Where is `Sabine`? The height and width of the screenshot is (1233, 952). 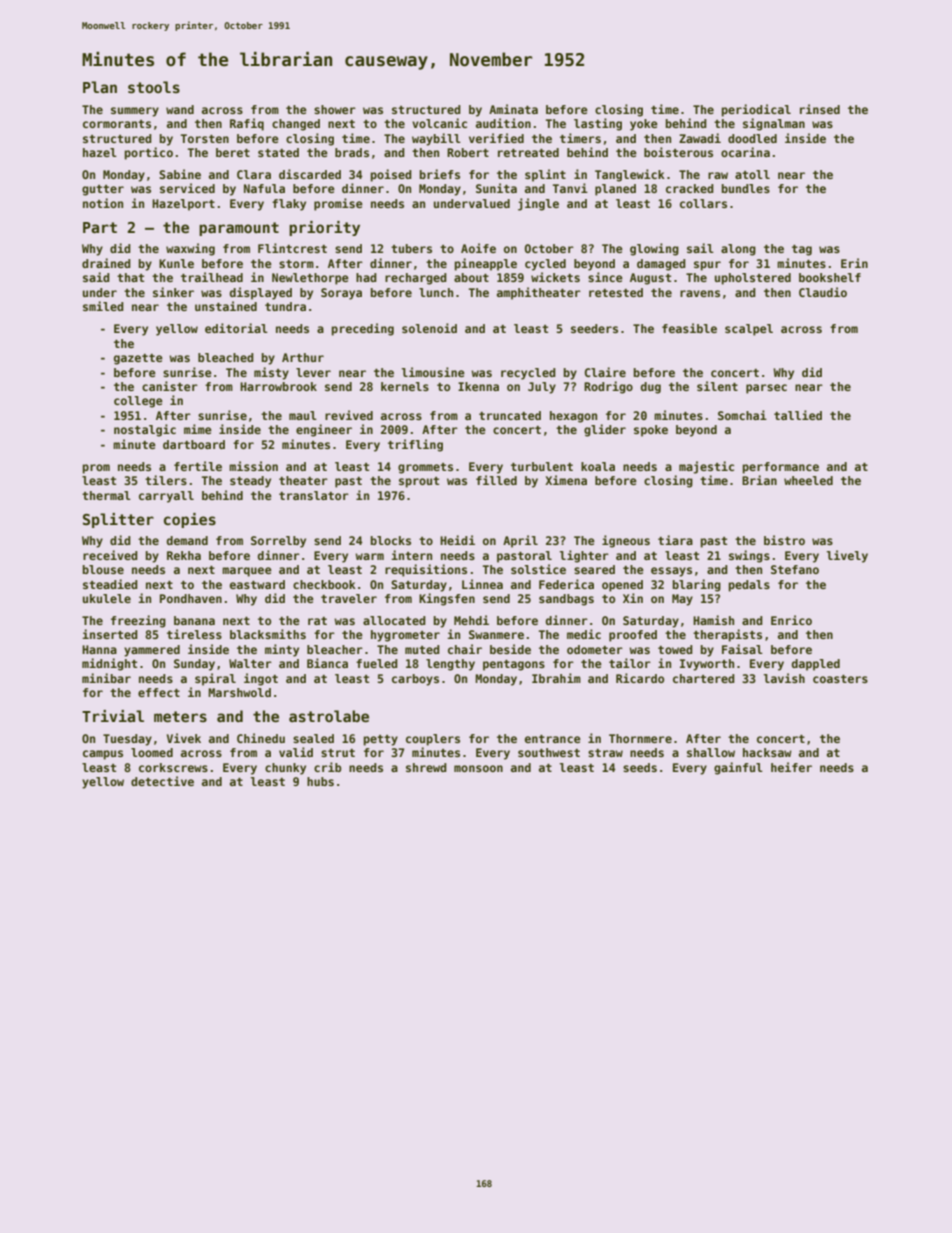 Sabine is located at coordinates (180, 174).
